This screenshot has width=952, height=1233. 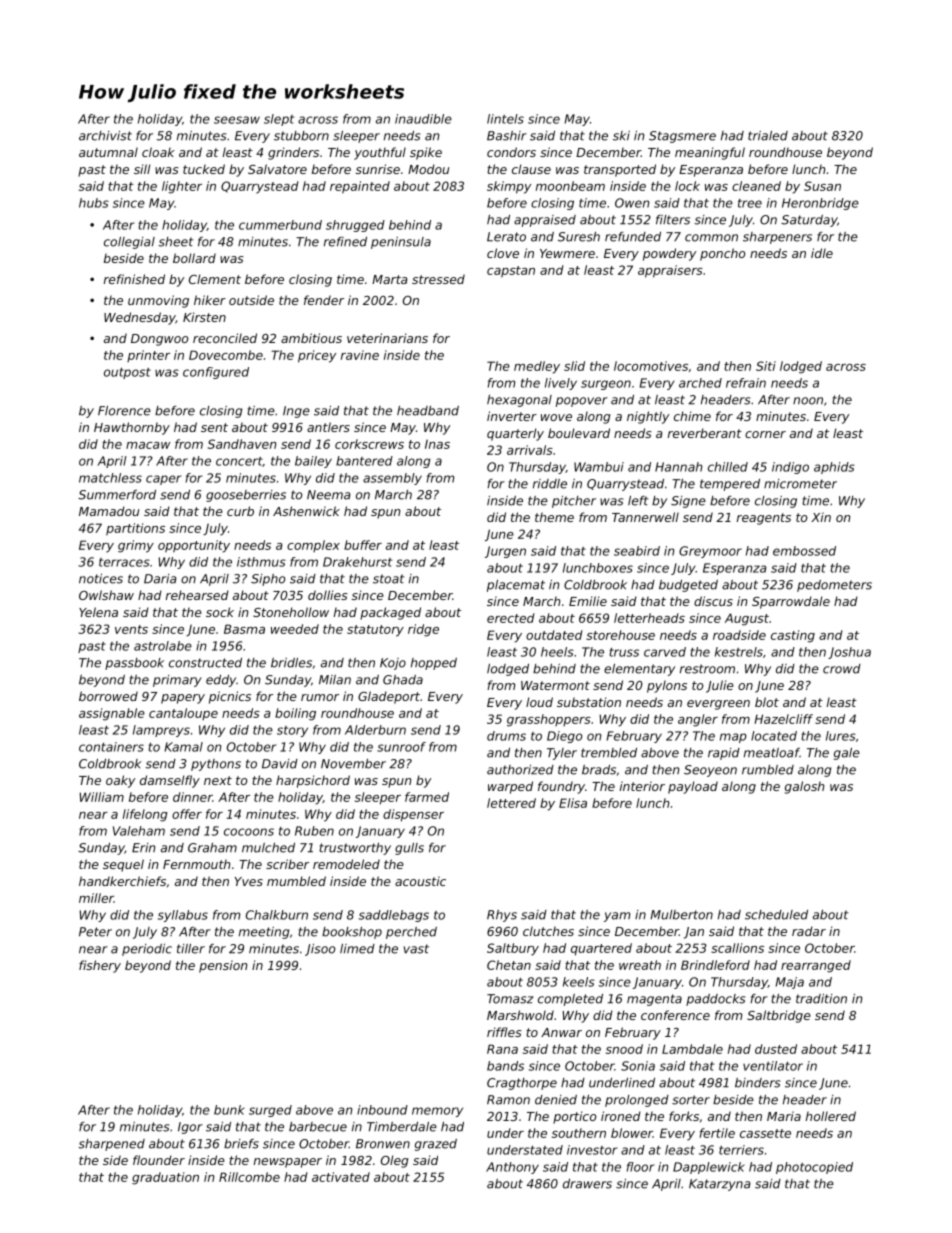 What do you see at coordinates (550, 484) in the screenshot?
I see `riddle` at bounding box center [550, 484].
